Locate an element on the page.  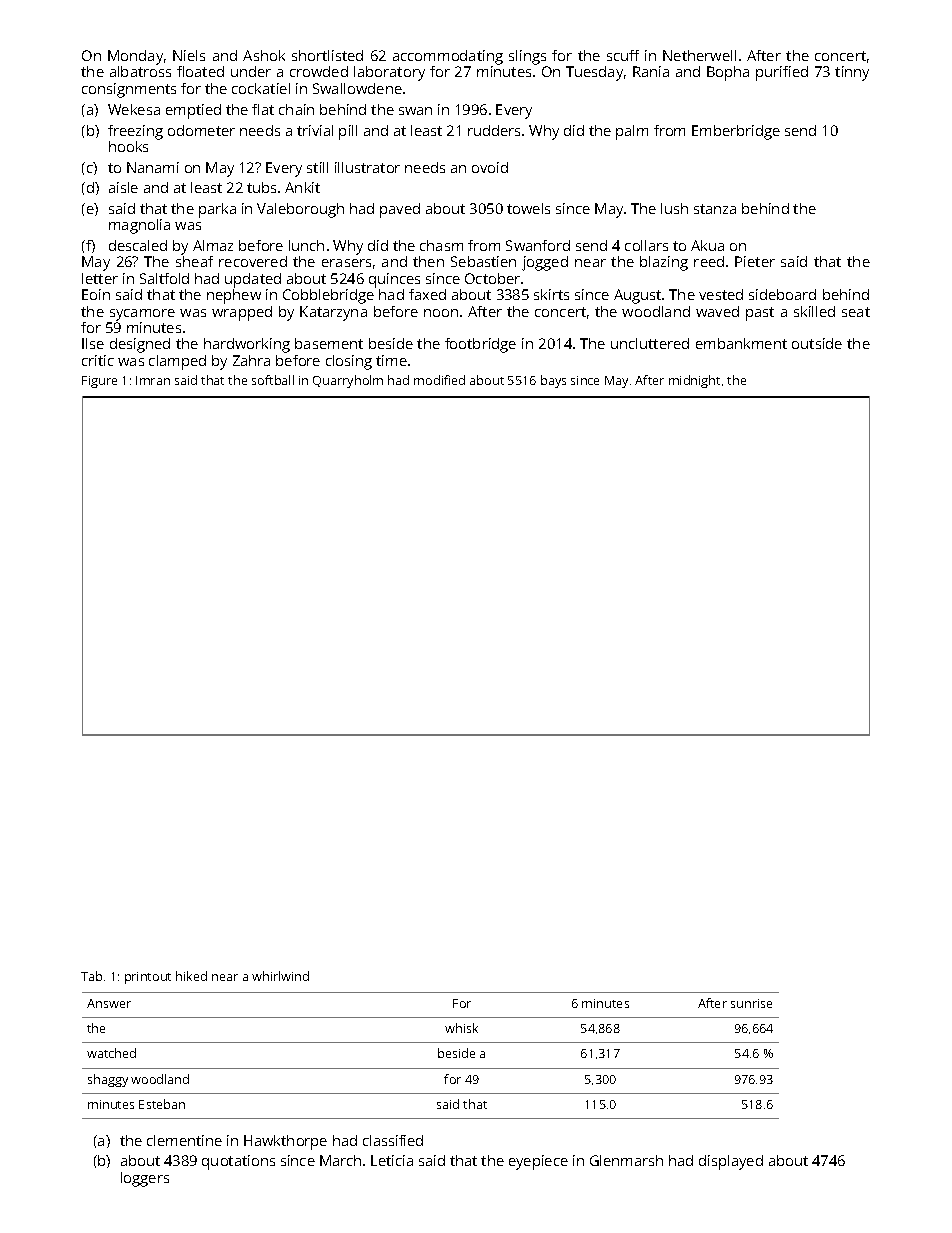
bays is located at coordinates (553, 381).
